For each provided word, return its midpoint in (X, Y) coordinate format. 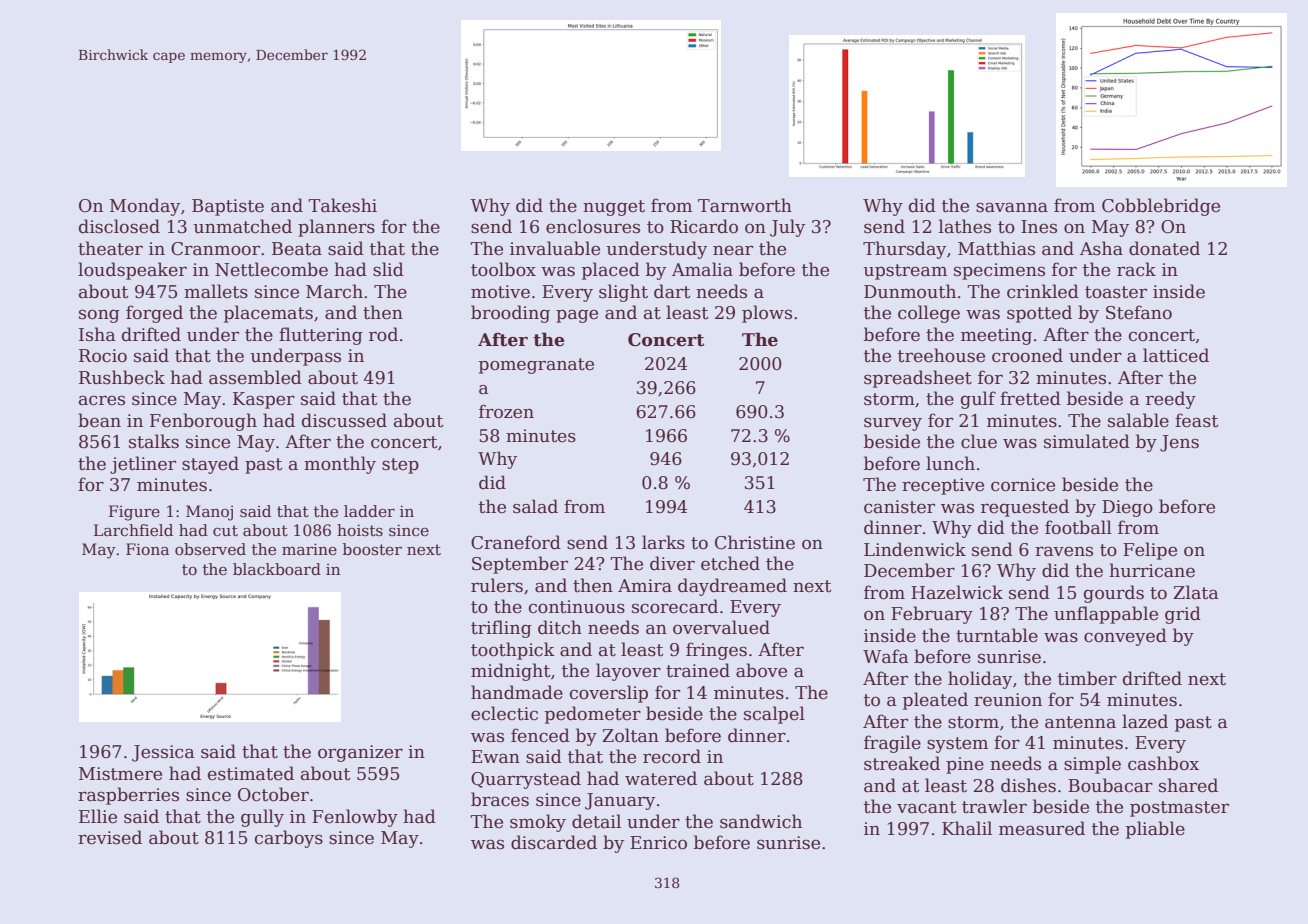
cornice (1023, 485)
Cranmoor (215, 249)
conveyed (1125, 637)
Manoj (209, 513)
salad (535, 506)
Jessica (163, 753)
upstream (905, 272)
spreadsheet (918, 379)
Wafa (886, 656)
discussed (344, 420)
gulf (978, 400)
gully (262, 818)
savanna (1012, 207)
